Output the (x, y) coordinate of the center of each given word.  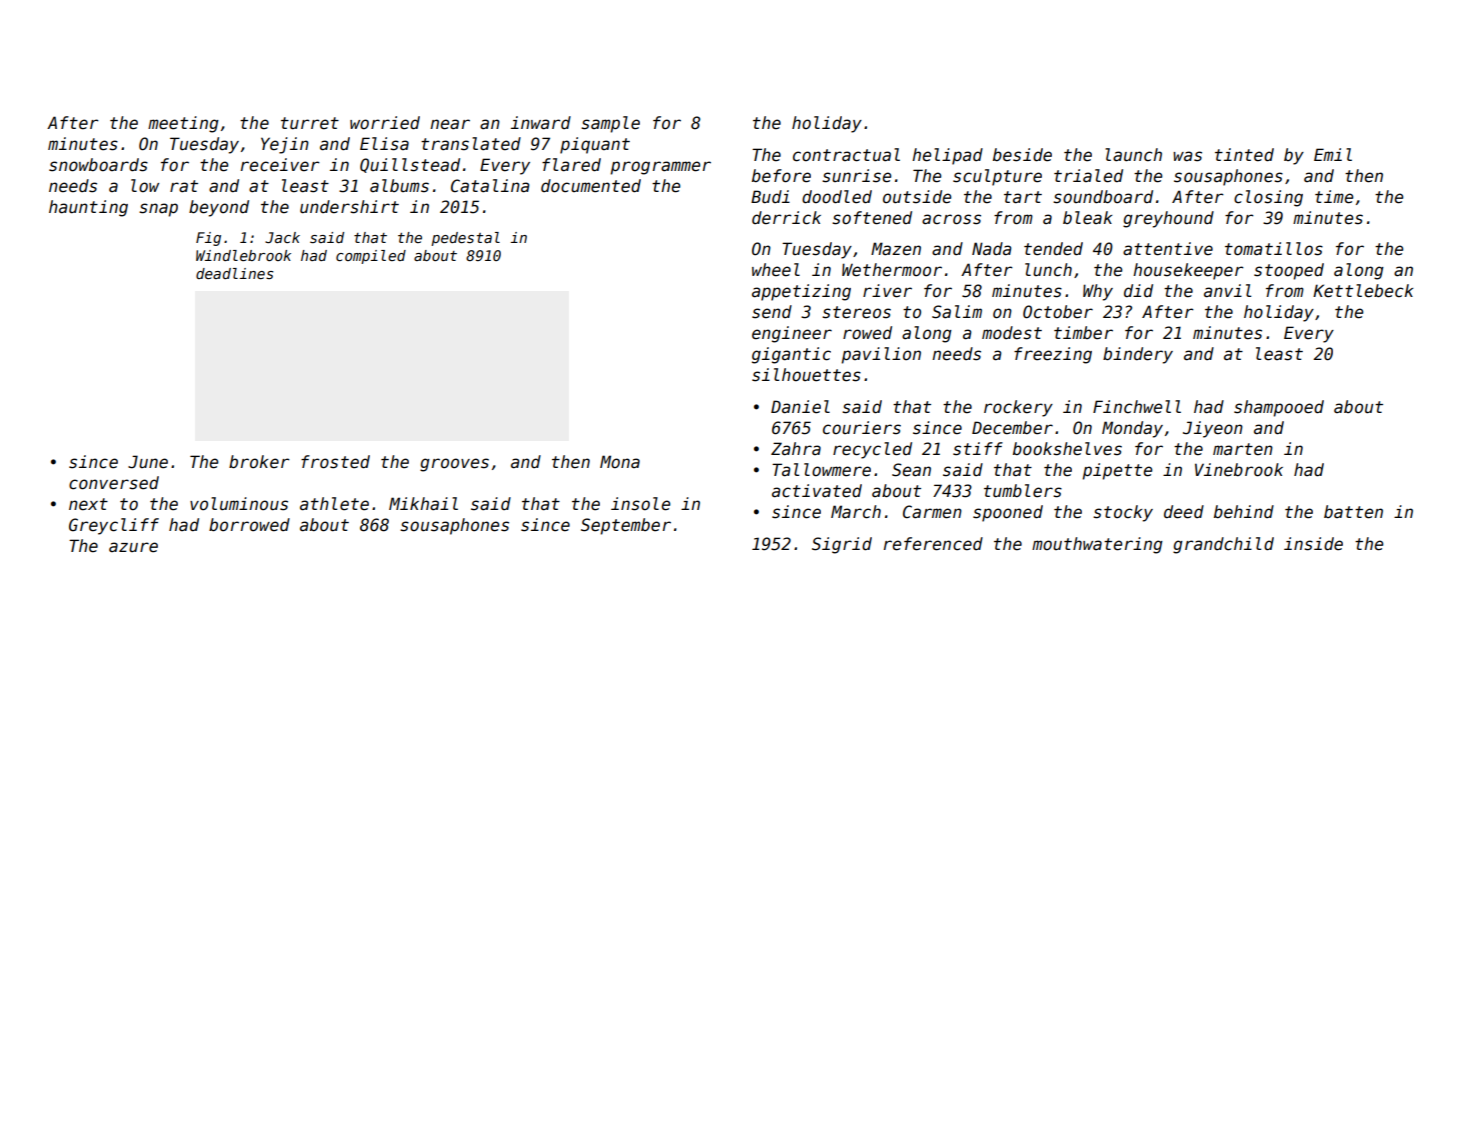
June (148, 462)
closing (1268, 198)
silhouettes (806, 375)
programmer (660, 168)
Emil (1333, 154)
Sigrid (842, 545)
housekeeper (1188, 271)
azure (133, 547)
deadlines (234, 273)
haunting (88, 208)
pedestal (465, 239)
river (887, 291)
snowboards (98, 165)
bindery (1138, 355)
